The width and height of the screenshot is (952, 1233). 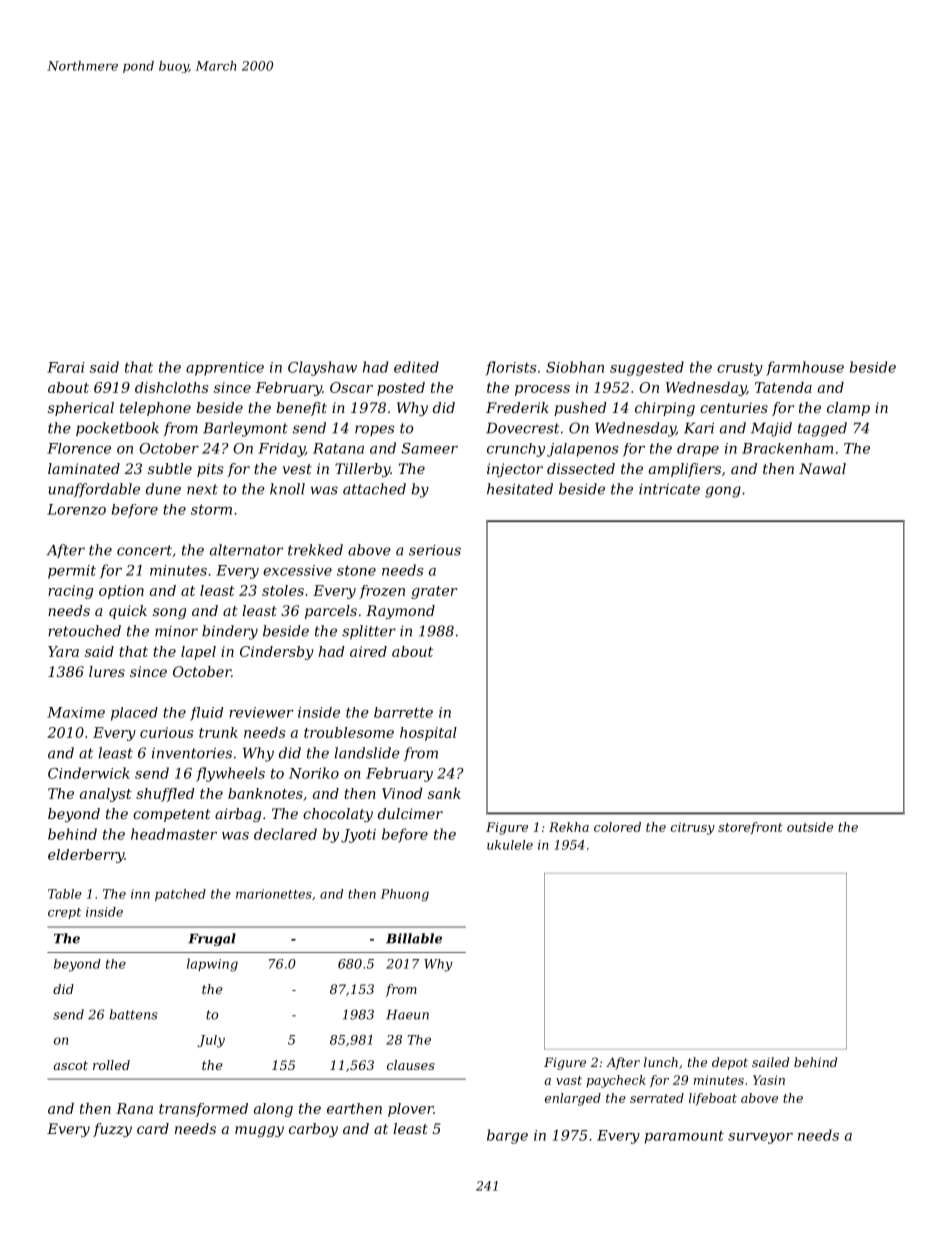 What do you see at coordinates (434, 592) in the screenshot?
I see `grater` at bounding box center [434, 592].
